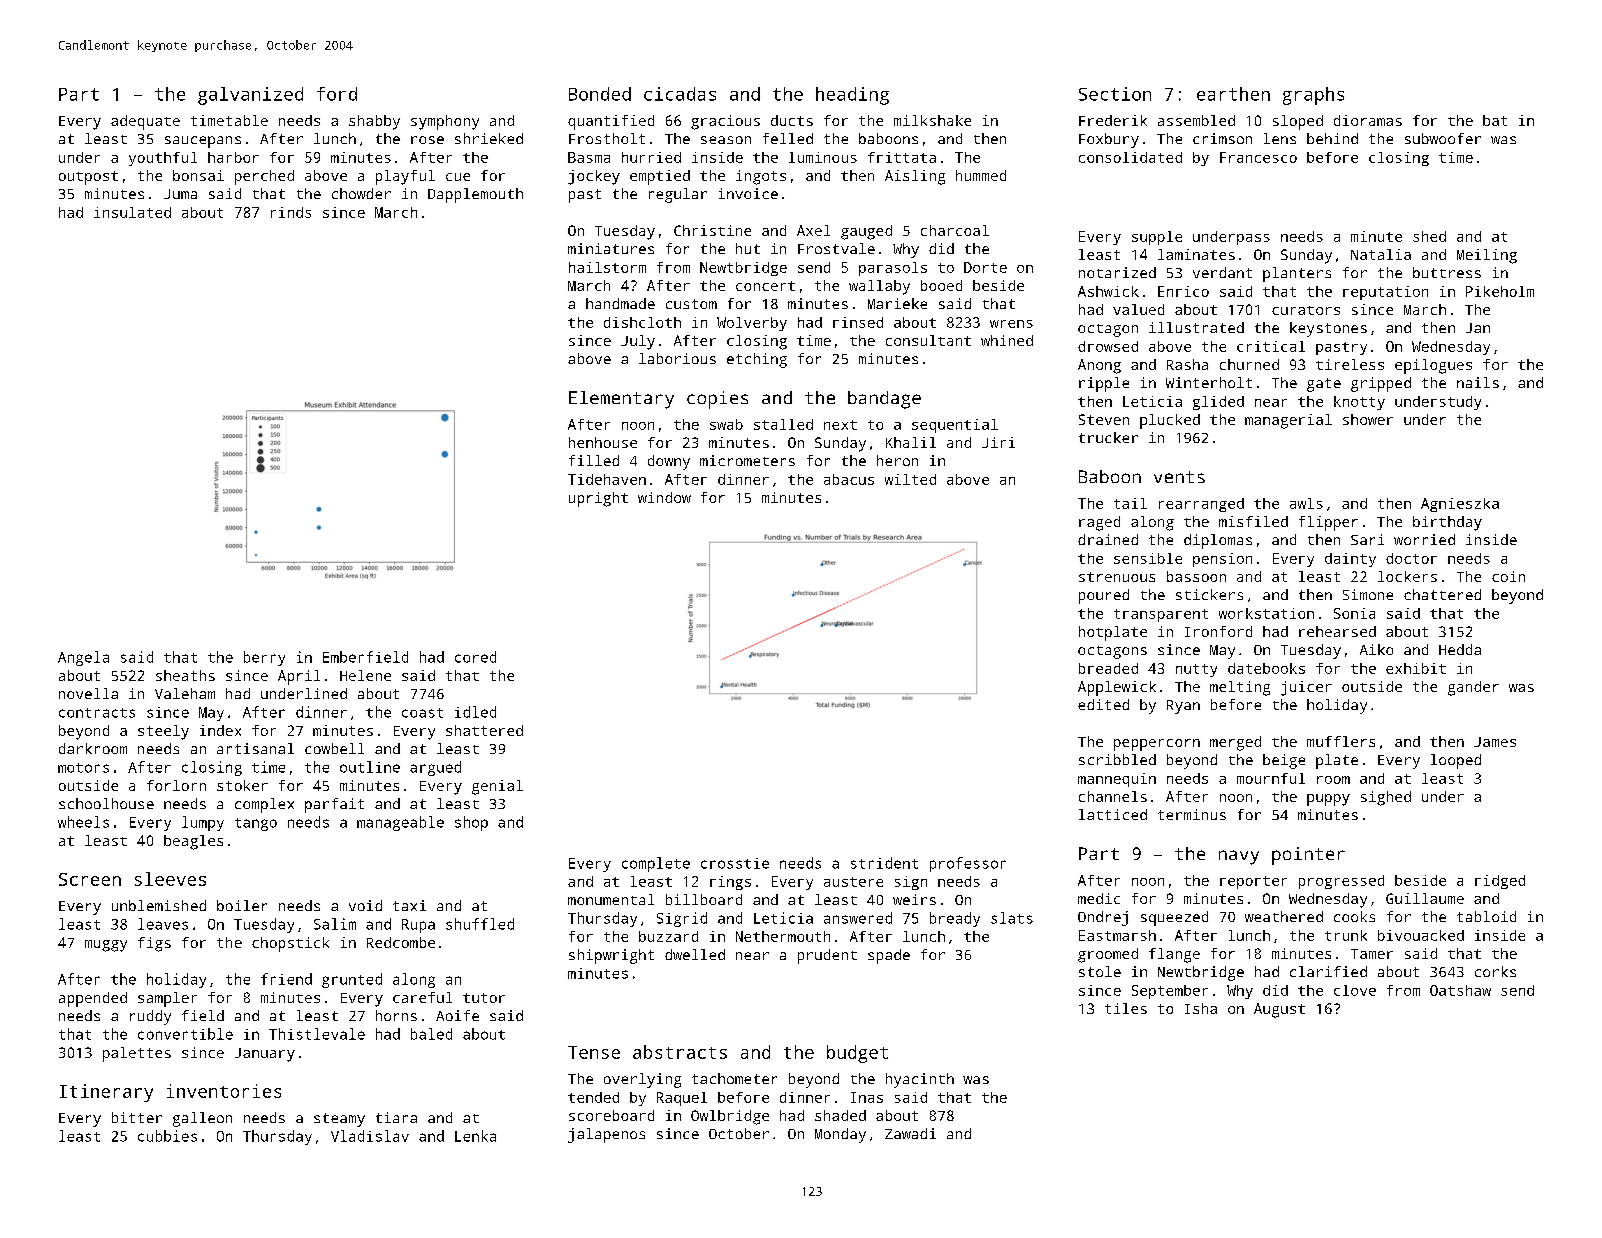 The width and height of the screenshot is (1602, 1238). What do you see at coordinates (656, 864) in the screenshot?
I see `complete` at bounding box center [656, 864].
